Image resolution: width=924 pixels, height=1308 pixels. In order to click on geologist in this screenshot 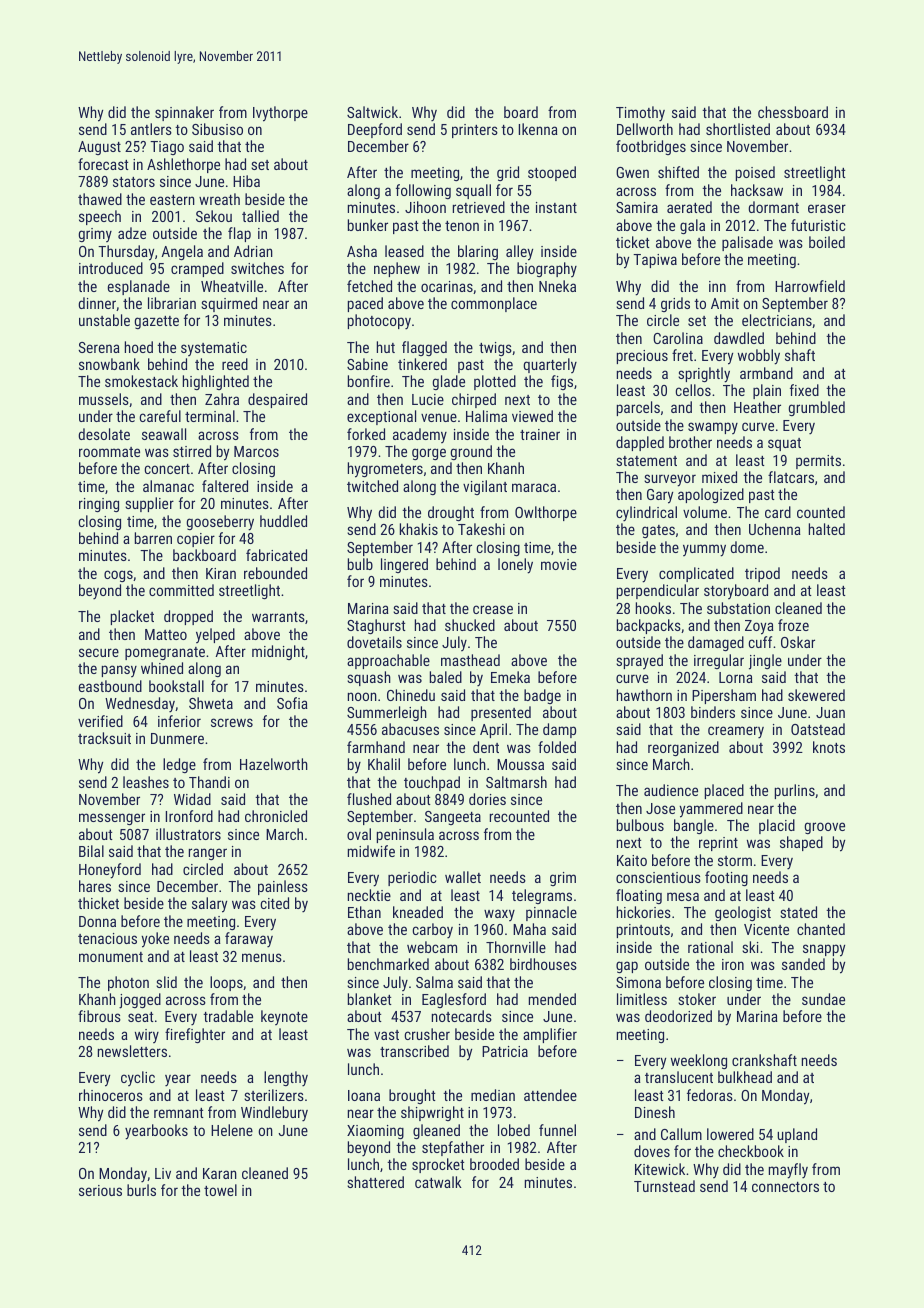, I will do `click(743, 913)`.
